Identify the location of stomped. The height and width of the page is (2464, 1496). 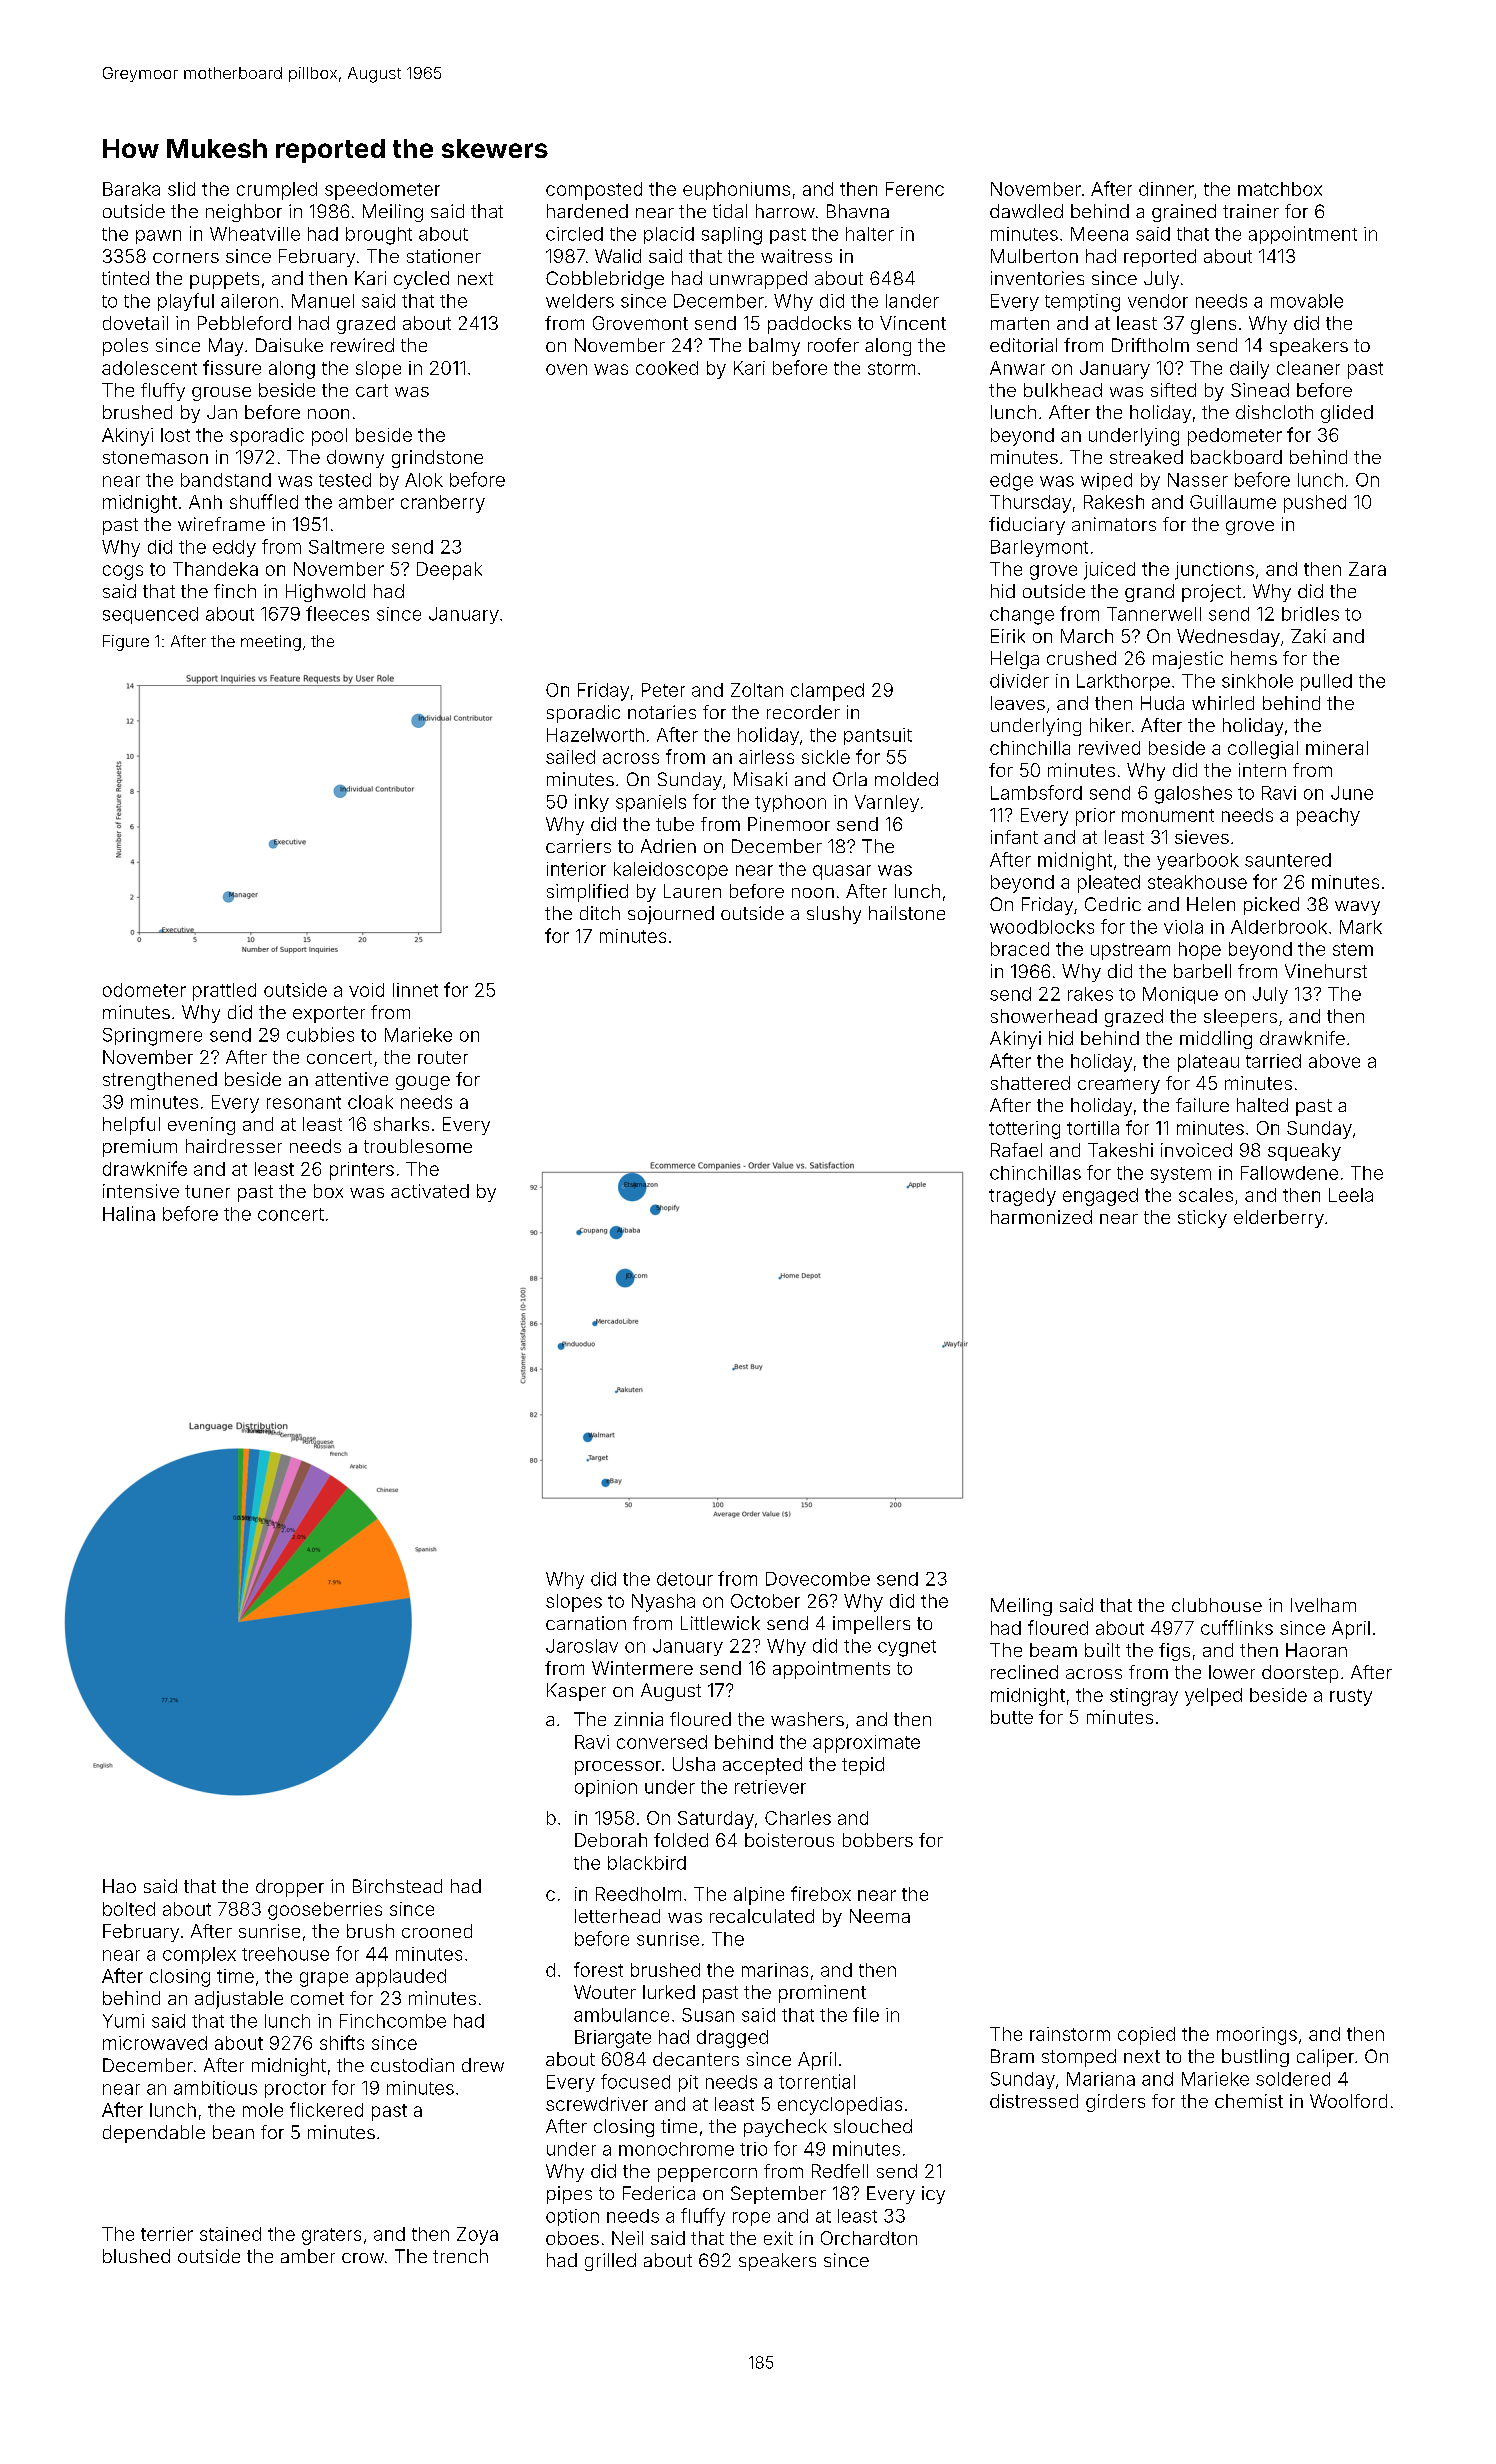
(1079, 2058).
